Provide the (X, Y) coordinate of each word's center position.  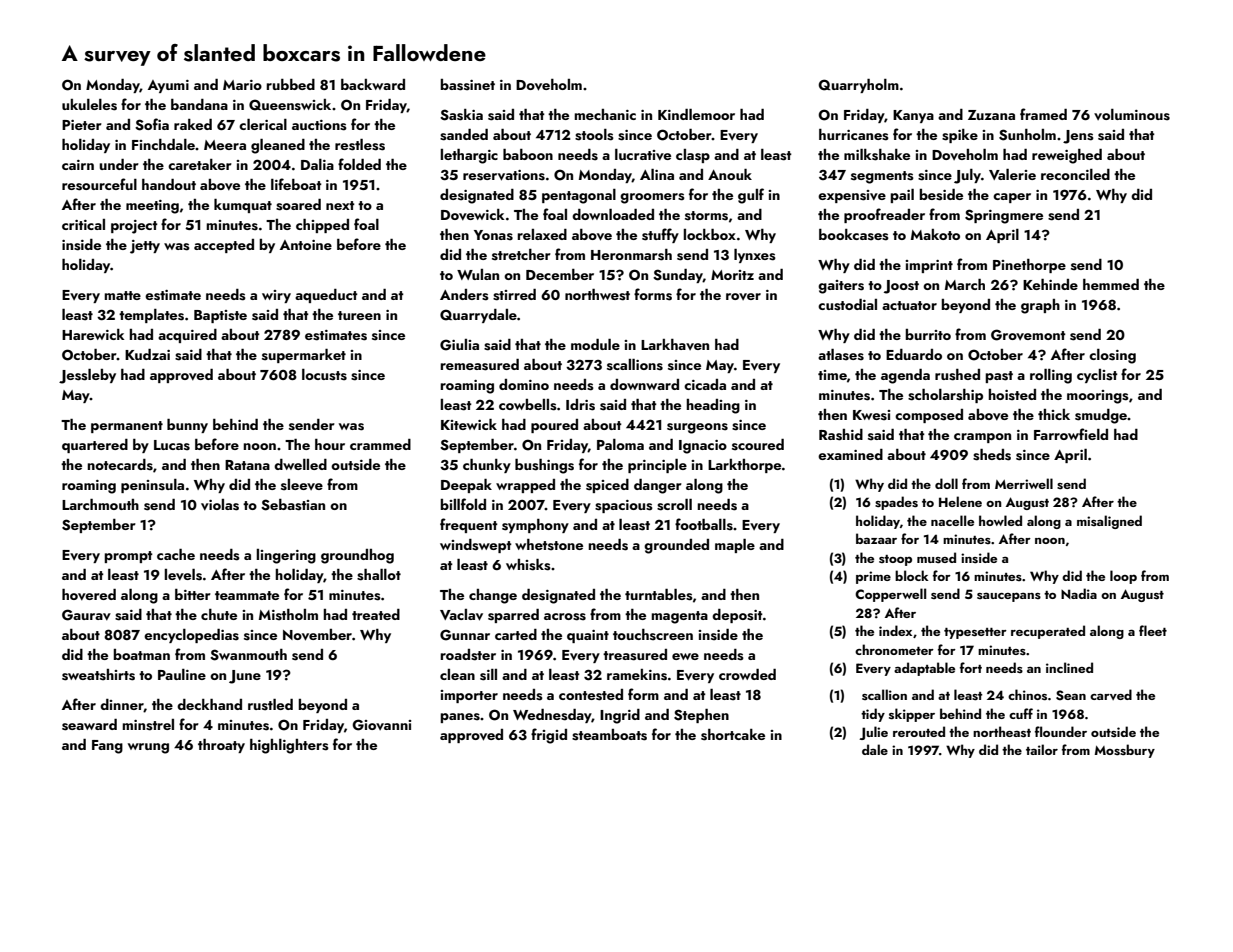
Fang (107, 747)
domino (524, 384)
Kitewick (469, 424)
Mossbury (1125, 751)
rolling (1051, 376)
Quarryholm (858, 86)
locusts (324, 375)
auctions (319, 125)
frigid (549, 736)
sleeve (302, 485)
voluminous (1132, 115)
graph (1040, 306)
